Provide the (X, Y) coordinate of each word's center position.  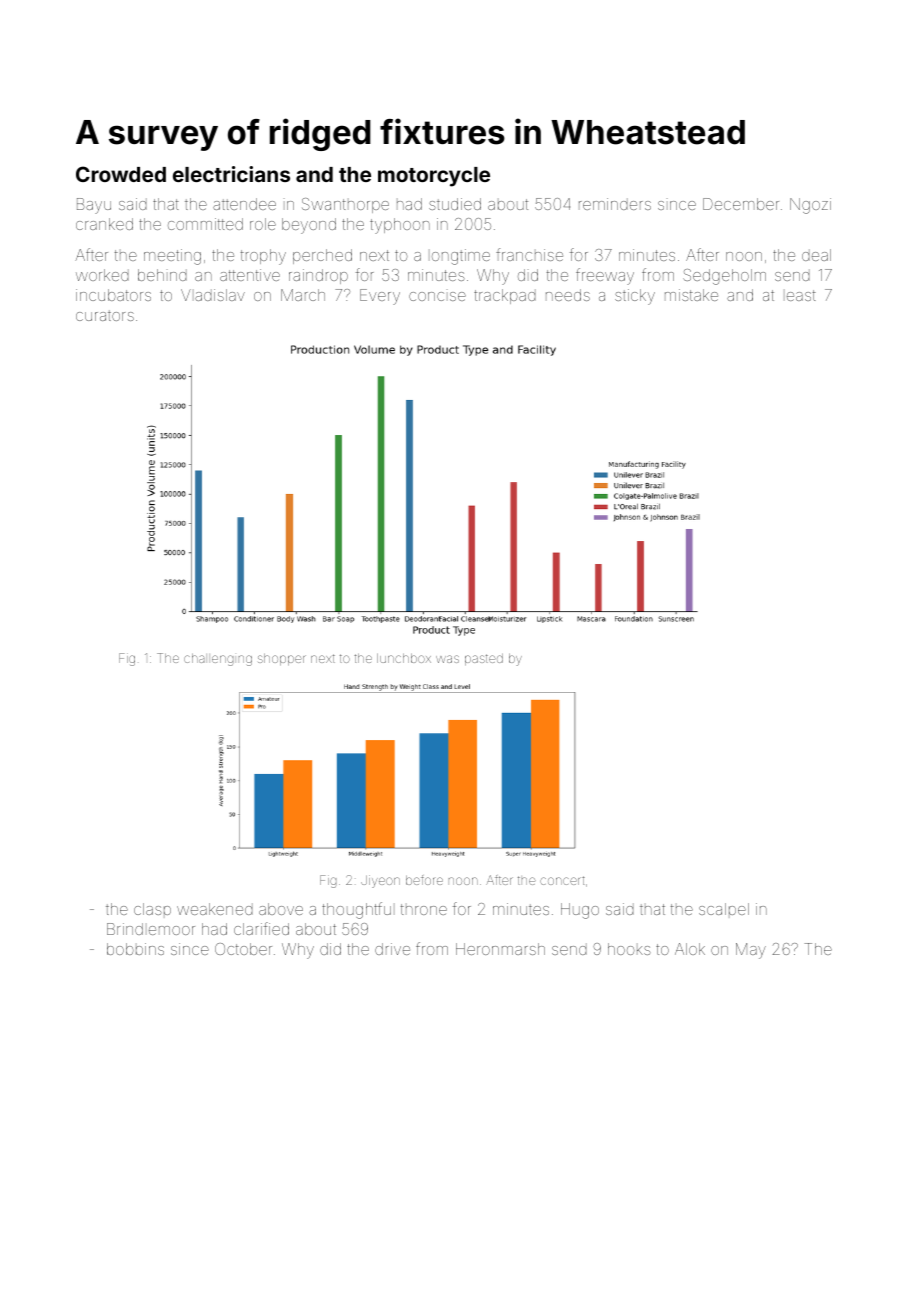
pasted (484, 659)
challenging (218, 660)
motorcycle (434, 177)
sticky (635, 297)
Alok (690, 949)
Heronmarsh (500, 949)
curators (105, 315)
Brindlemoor (151, 929)
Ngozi (810, 206)
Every (380, 297)
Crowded (121, 174)
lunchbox (404, 658)
